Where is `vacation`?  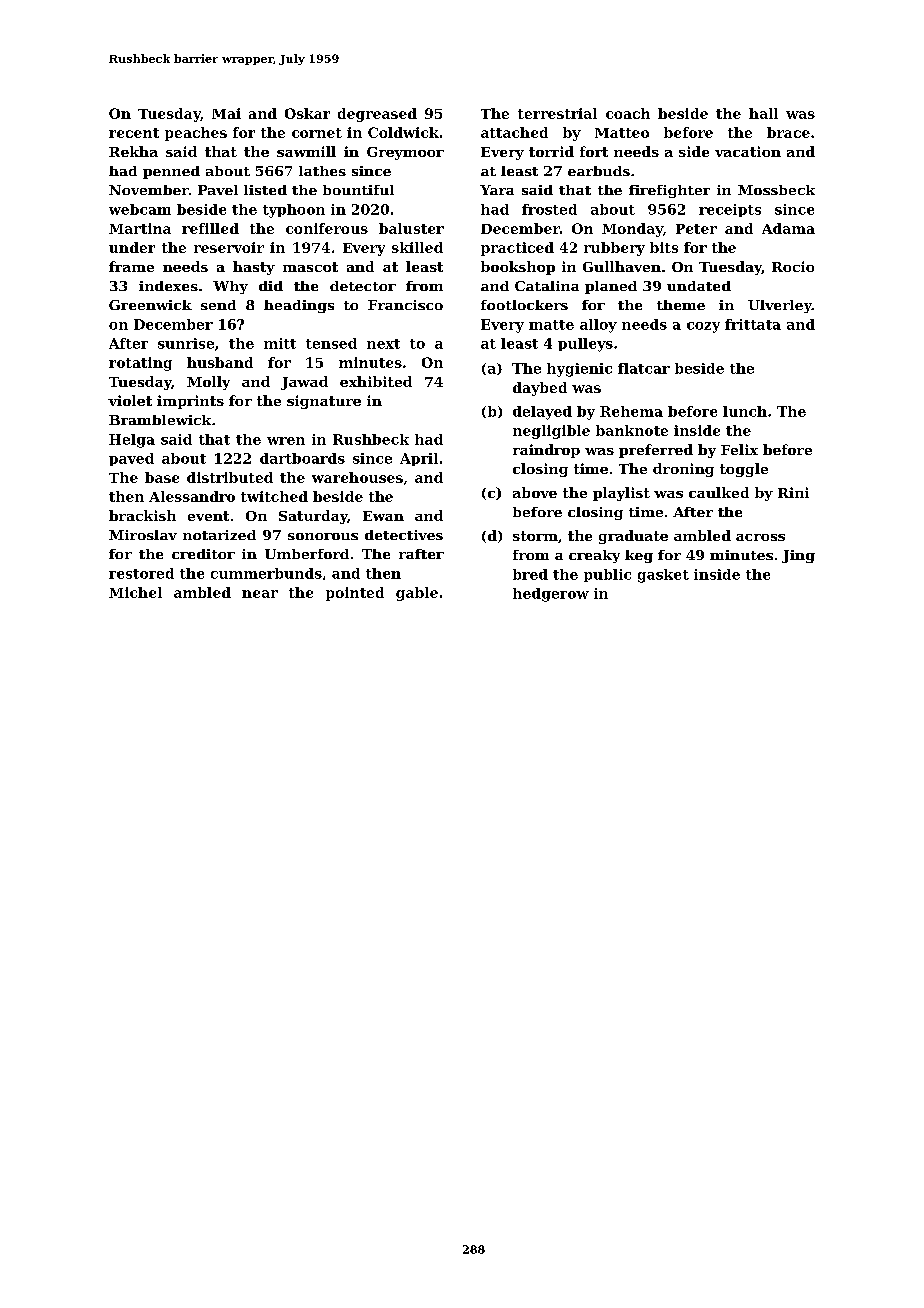 vacation is located at coordinates (748, 151).
